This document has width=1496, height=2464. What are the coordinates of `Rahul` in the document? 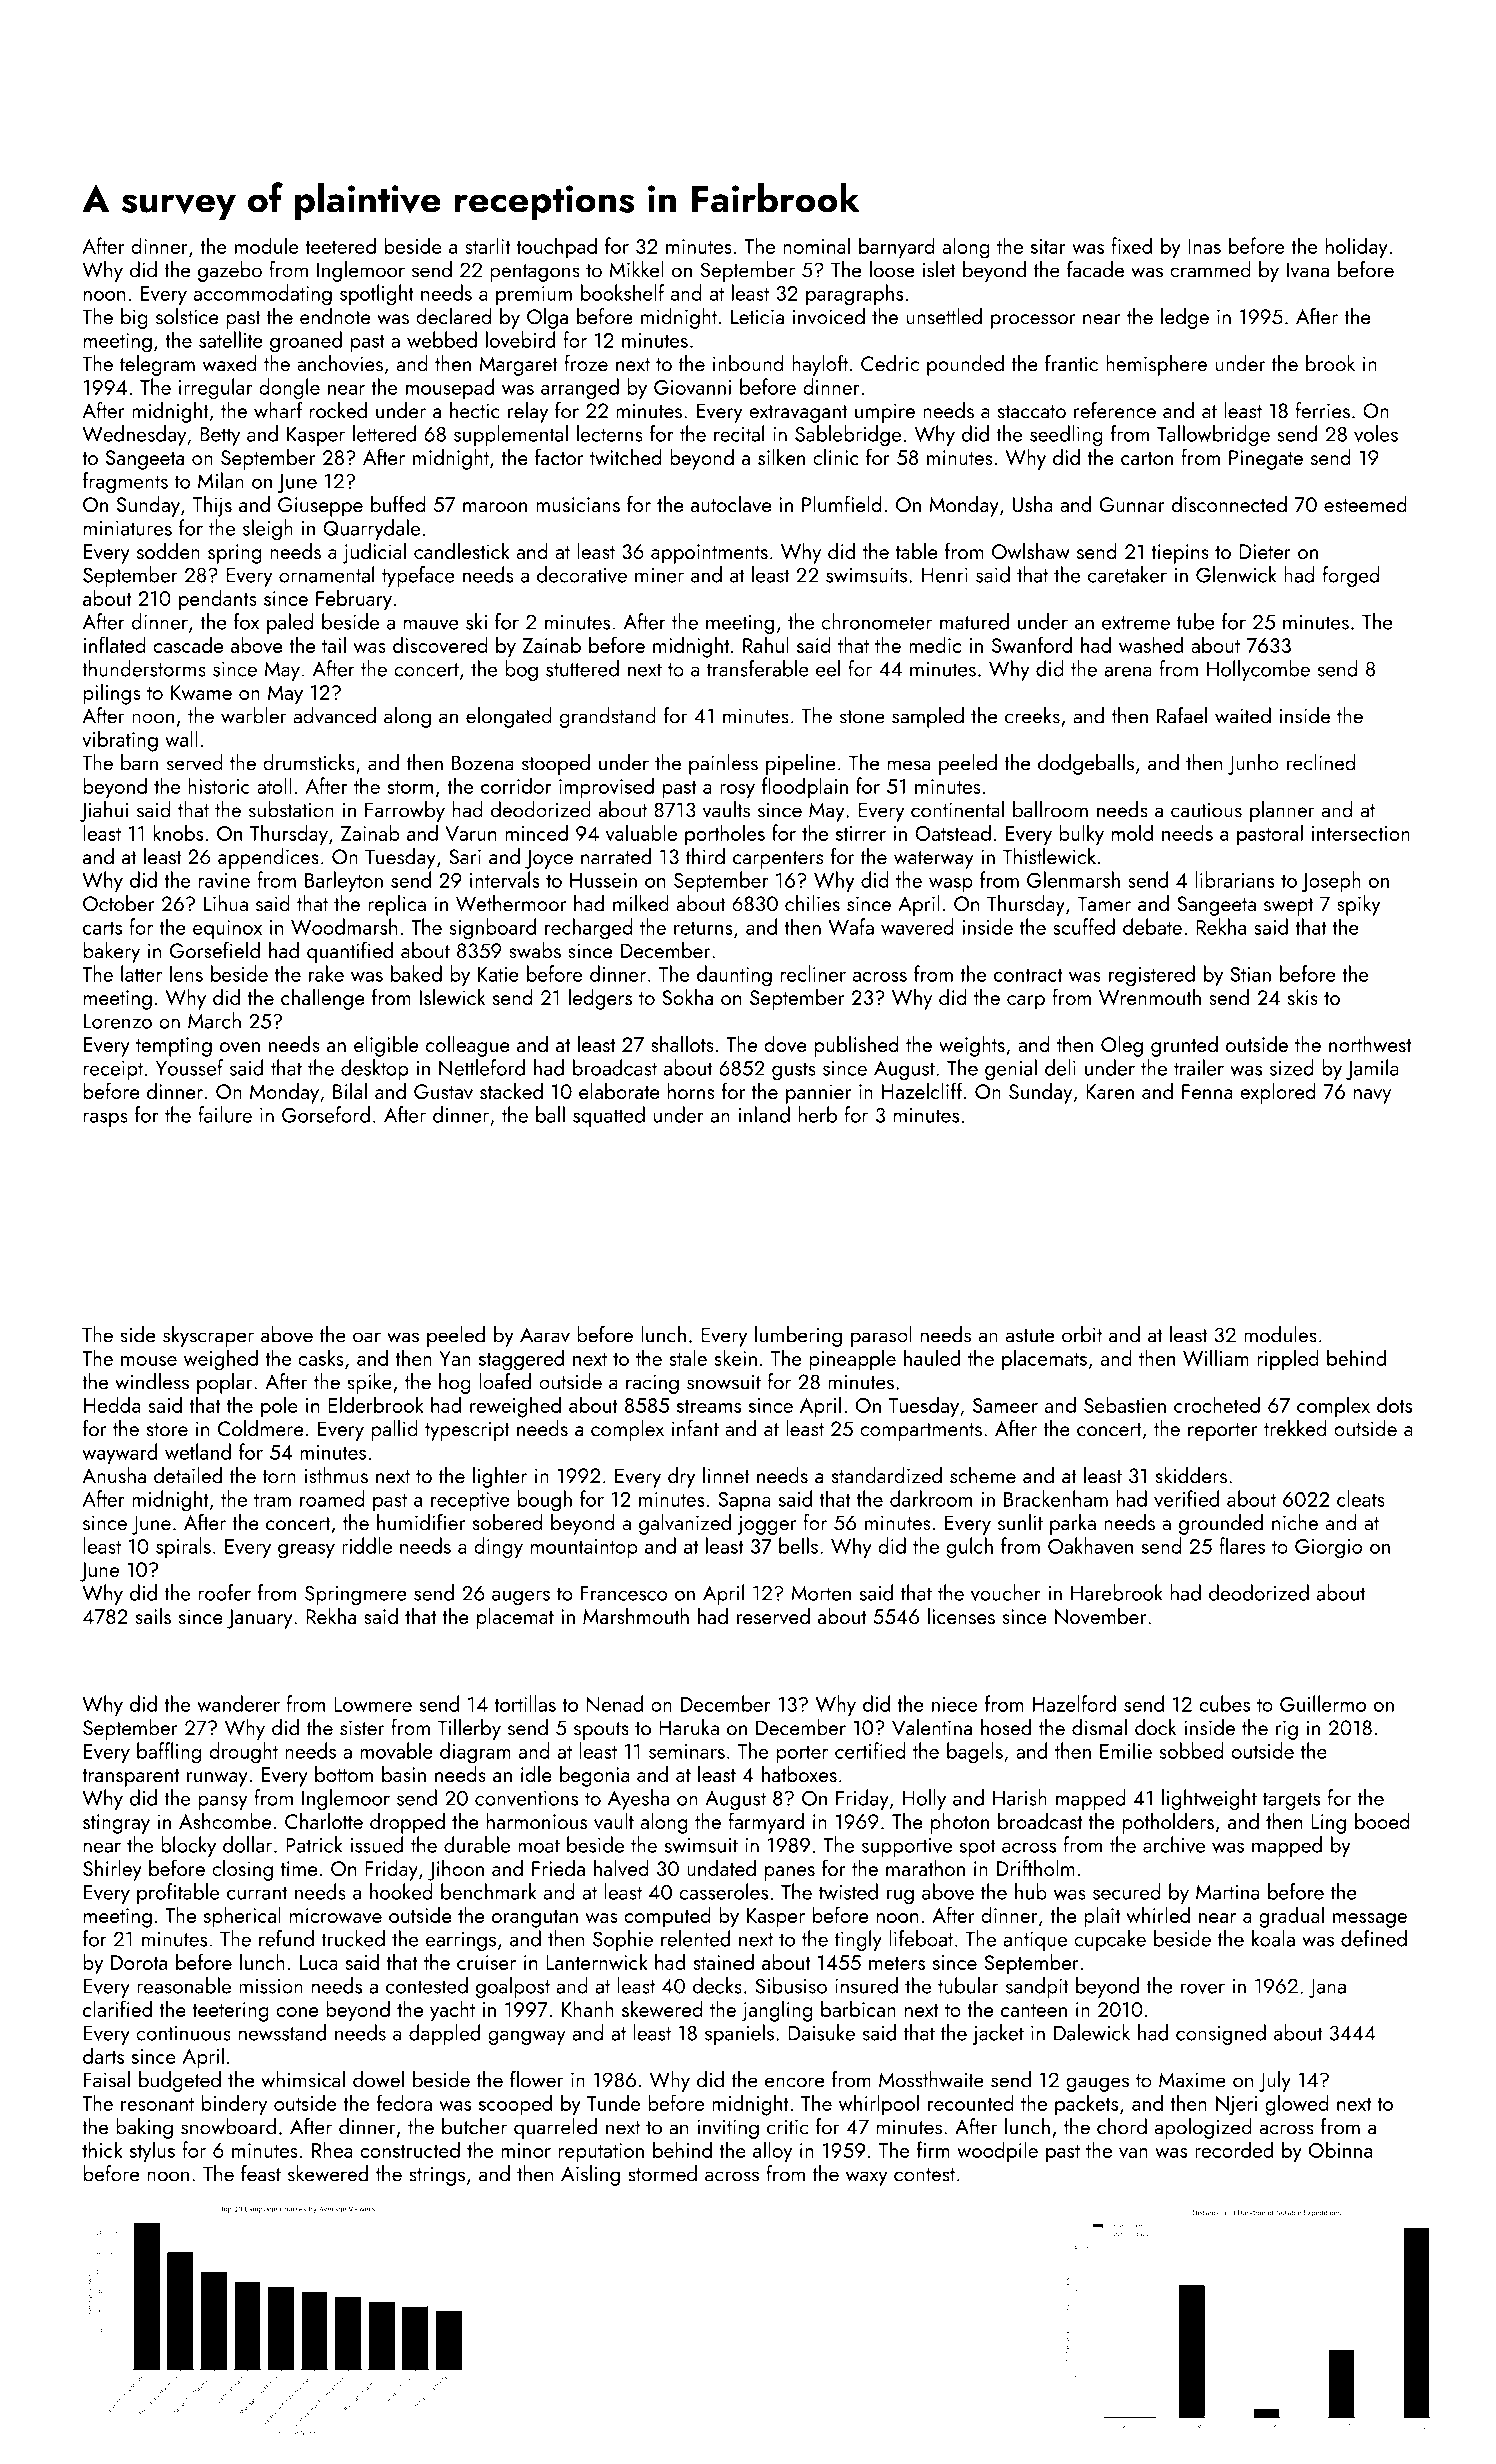 It's located at (766, 644).
